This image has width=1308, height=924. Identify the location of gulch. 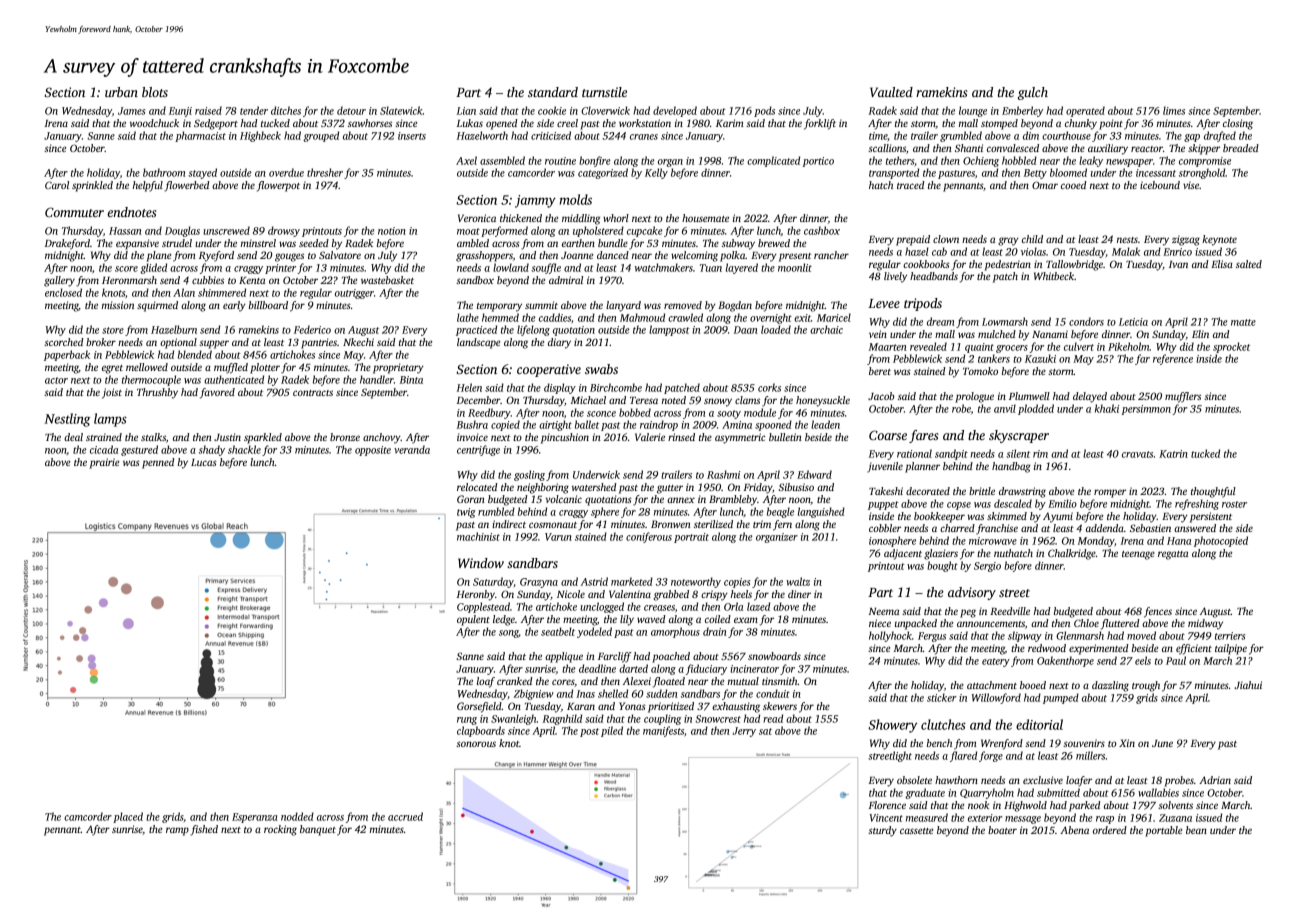
(1033, 93).
